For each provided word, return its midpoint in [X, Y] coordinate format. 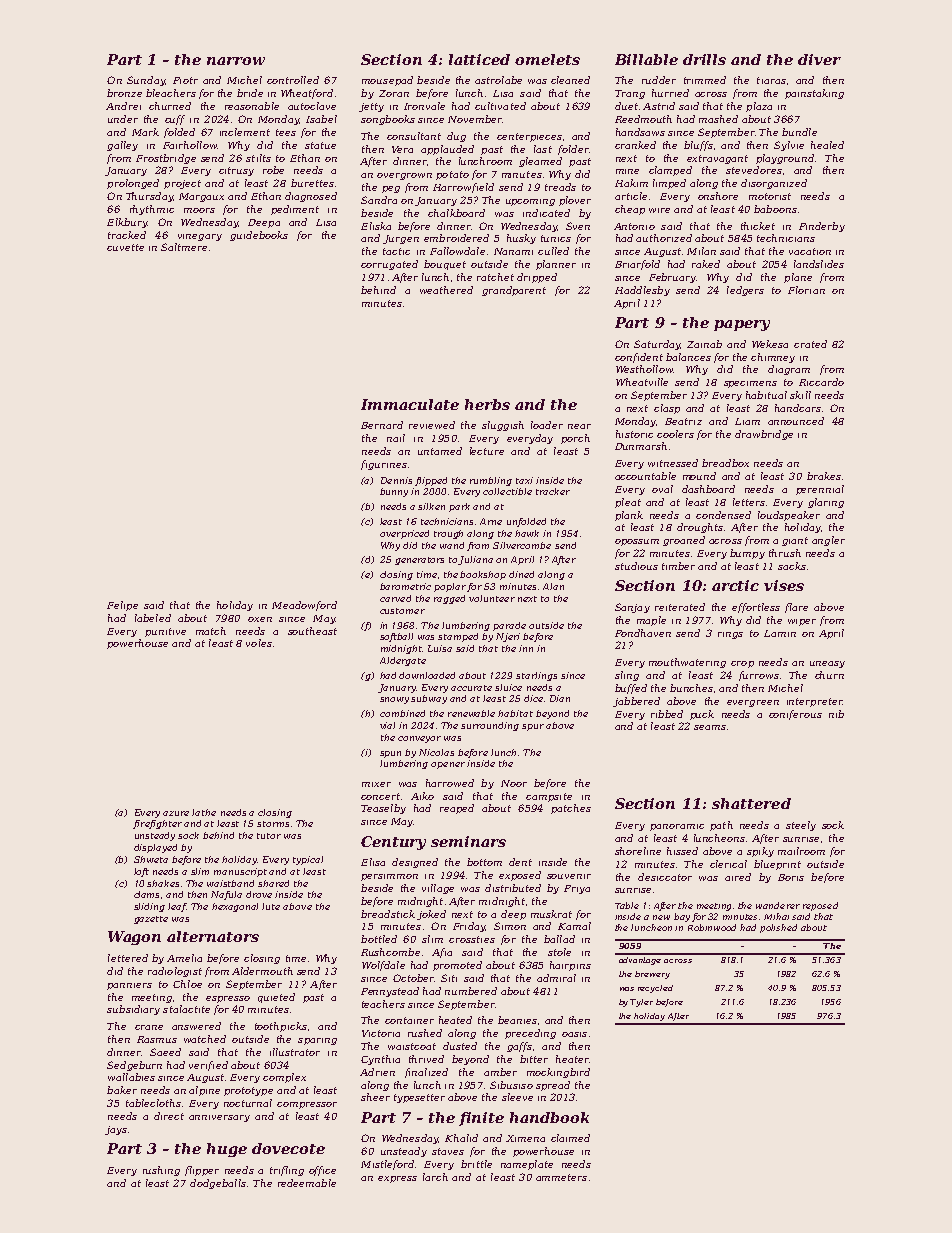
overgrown [404, 176]
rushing [161, 1171]
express [397, 1179]
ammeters [561, 1177]
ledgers [745, 291]
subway [429, 699]
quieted [276, 998]
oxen [260, 619]
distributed [513, 888]
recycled [655, 989]
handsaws [640, 132]
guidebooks [259, 236]
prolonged [133, 184]
